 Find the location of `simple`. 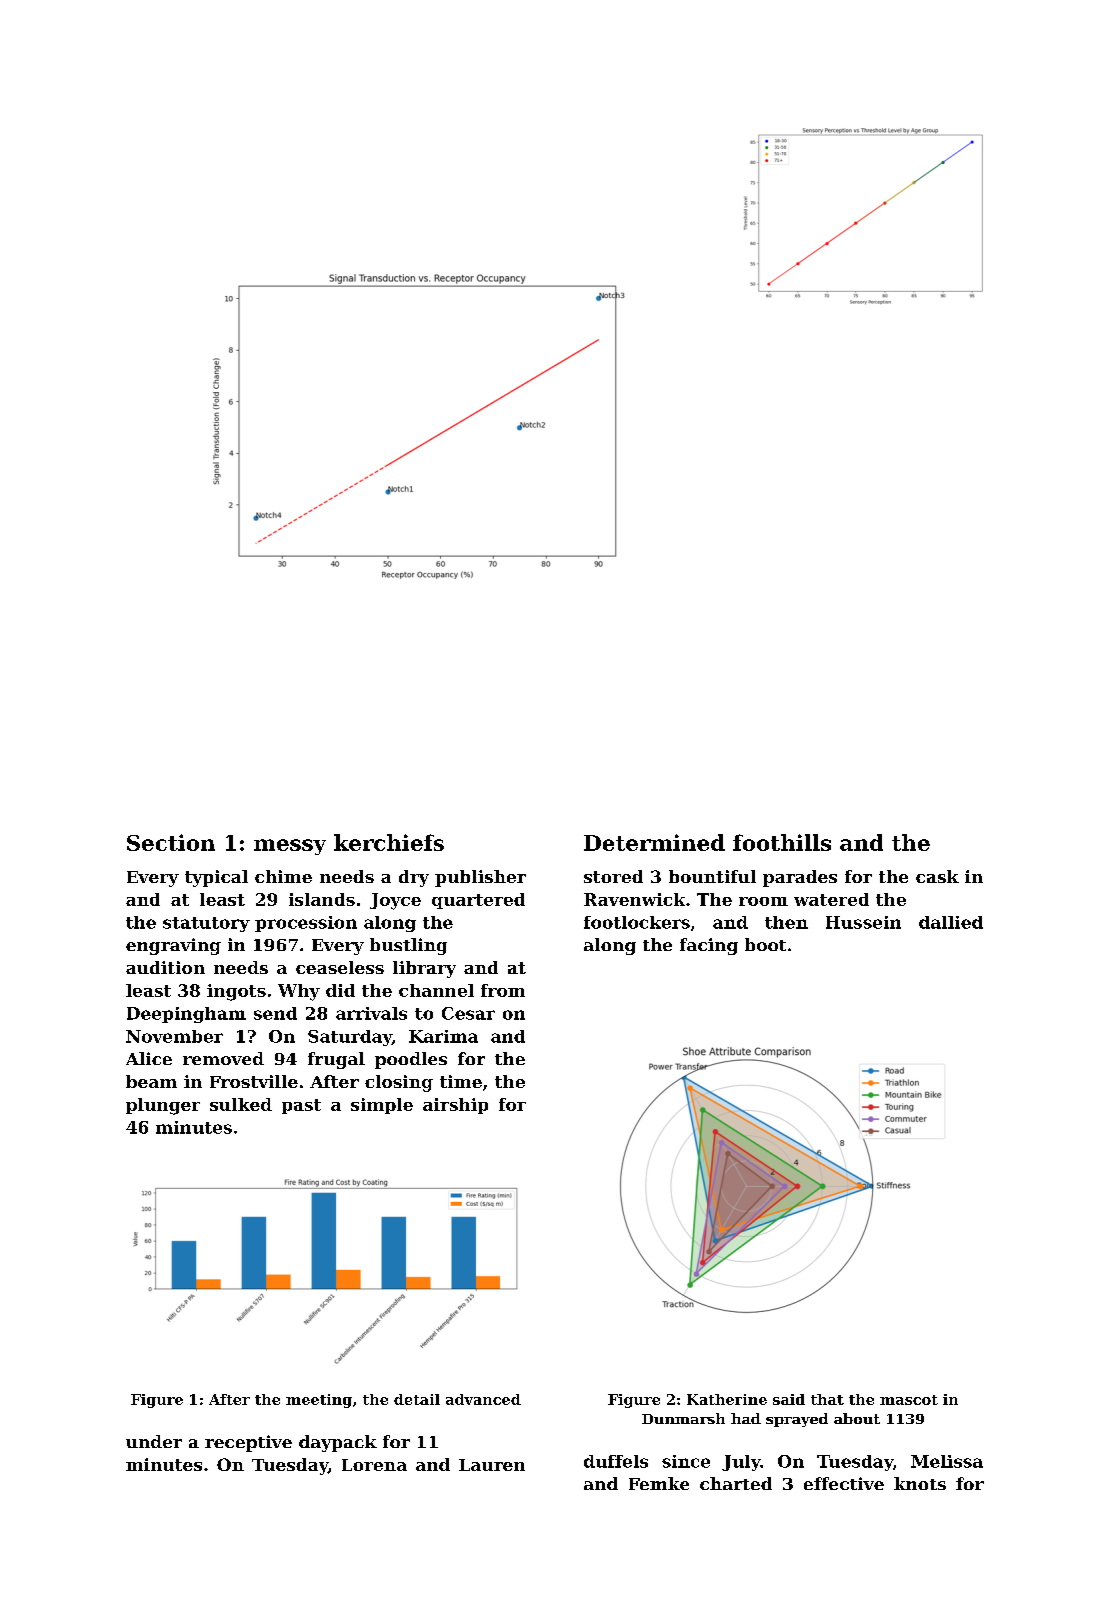

simple is located at coordinates (382, 1106).
